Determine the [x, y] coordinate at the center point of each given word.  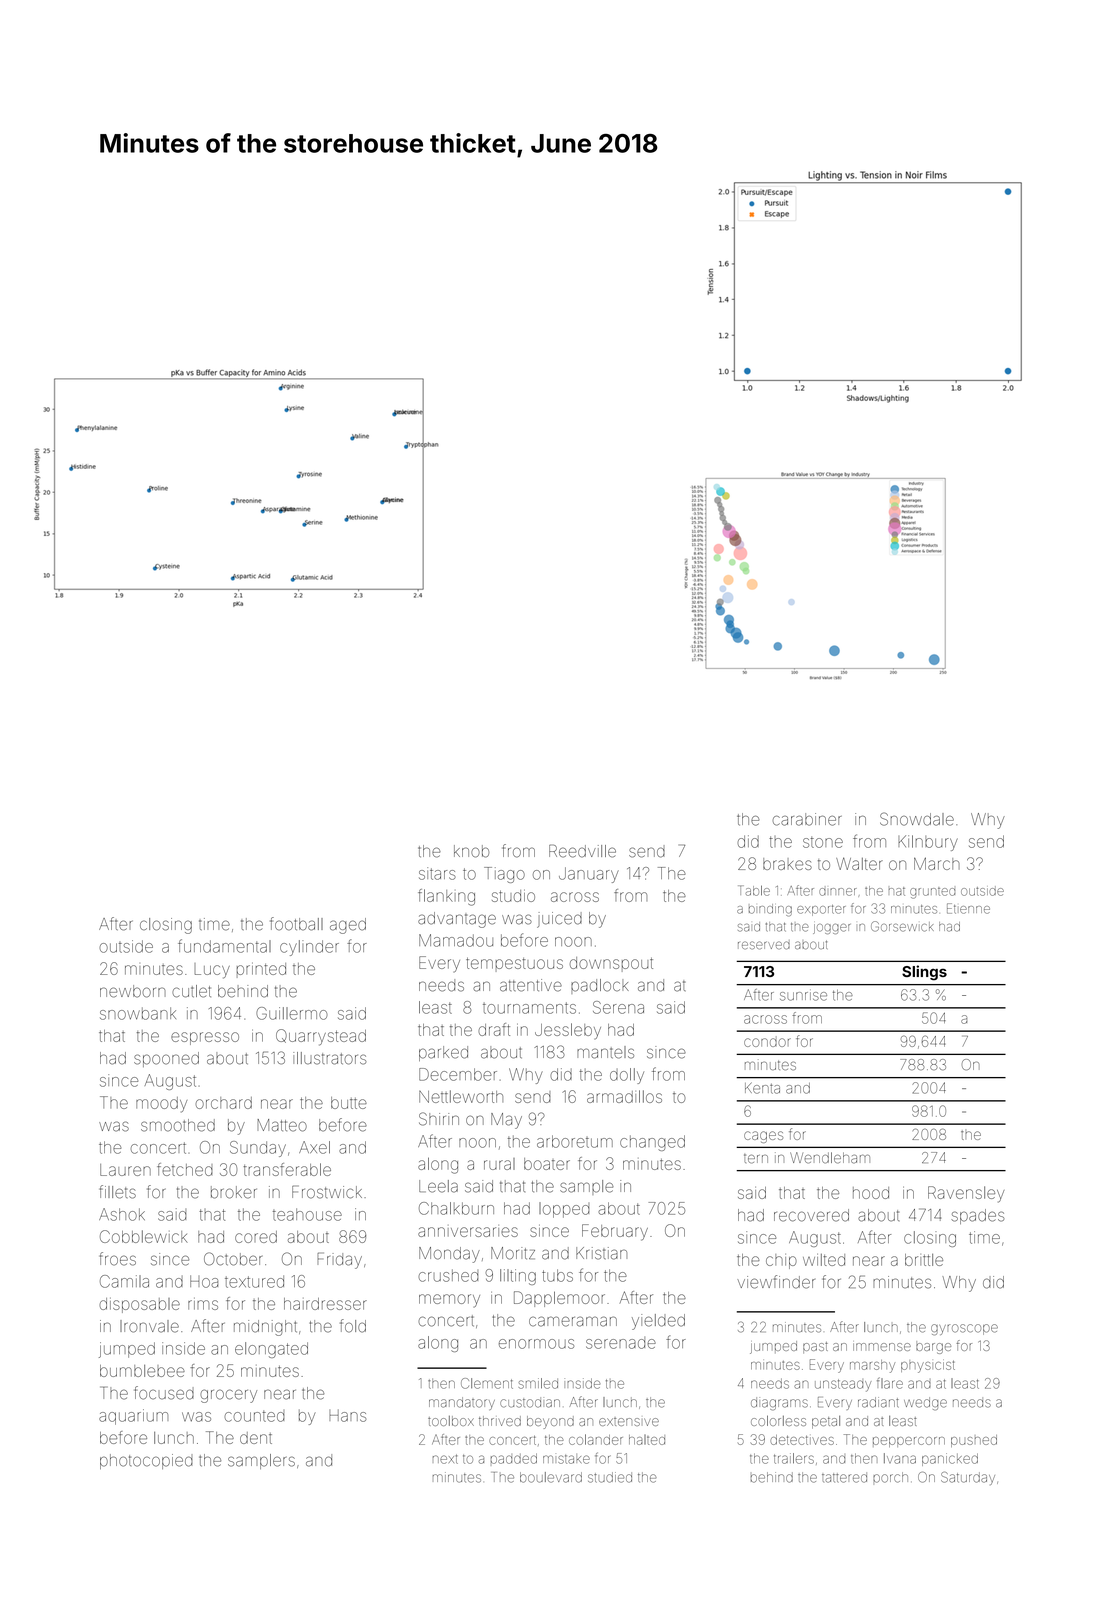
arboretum [575, 1141]
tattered [844, 1478]
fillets [117, 1192]
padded [514, 1458]
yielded [658, 1322]
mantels [605, 1052]
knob [471, 851]
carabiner [807, 819]
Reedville [582, 851]
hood [871, 1193]
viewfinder [776, 1282]
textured [254, 1281]
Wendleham [830, 1158]
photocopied [146, 1461]
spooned [166, 1059]
